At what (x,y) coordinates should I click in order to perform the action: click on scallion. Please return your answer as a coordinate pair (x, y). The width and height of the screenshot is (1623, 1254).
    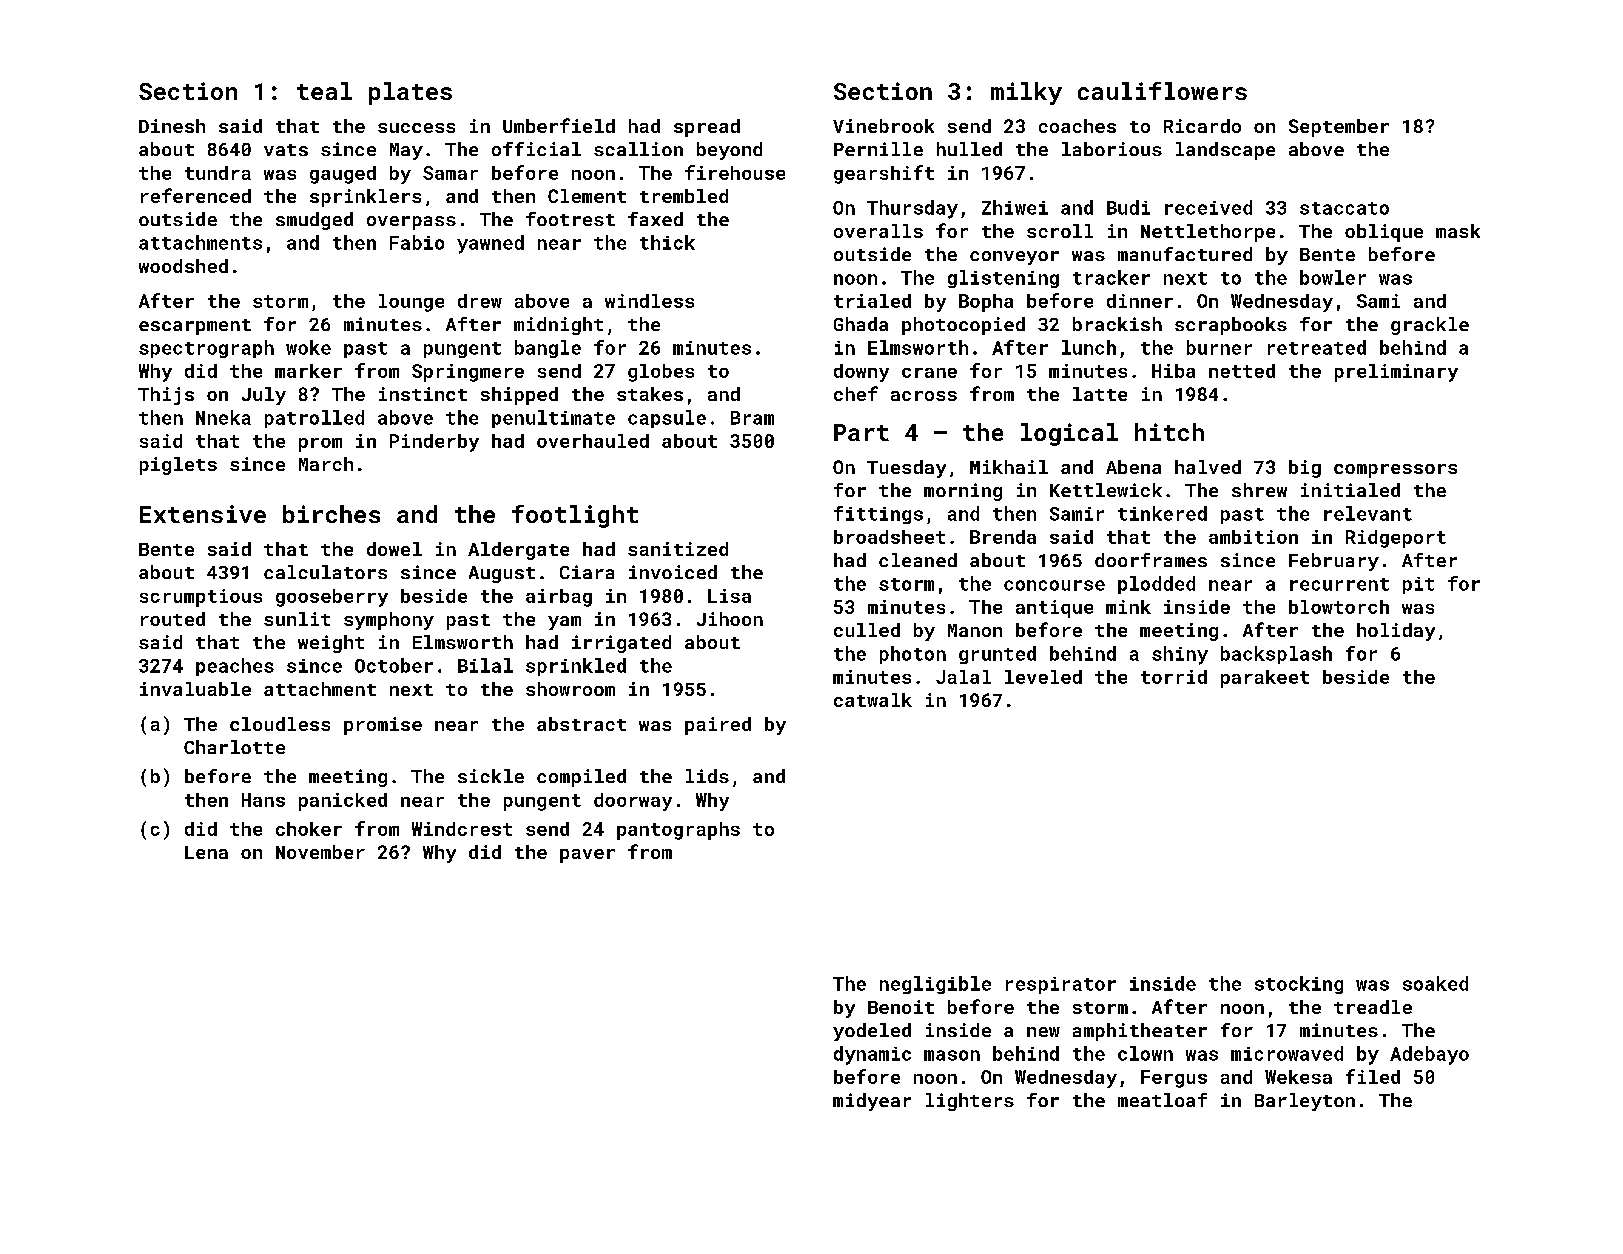
    Looking at the image, I should click on (638, 149).
